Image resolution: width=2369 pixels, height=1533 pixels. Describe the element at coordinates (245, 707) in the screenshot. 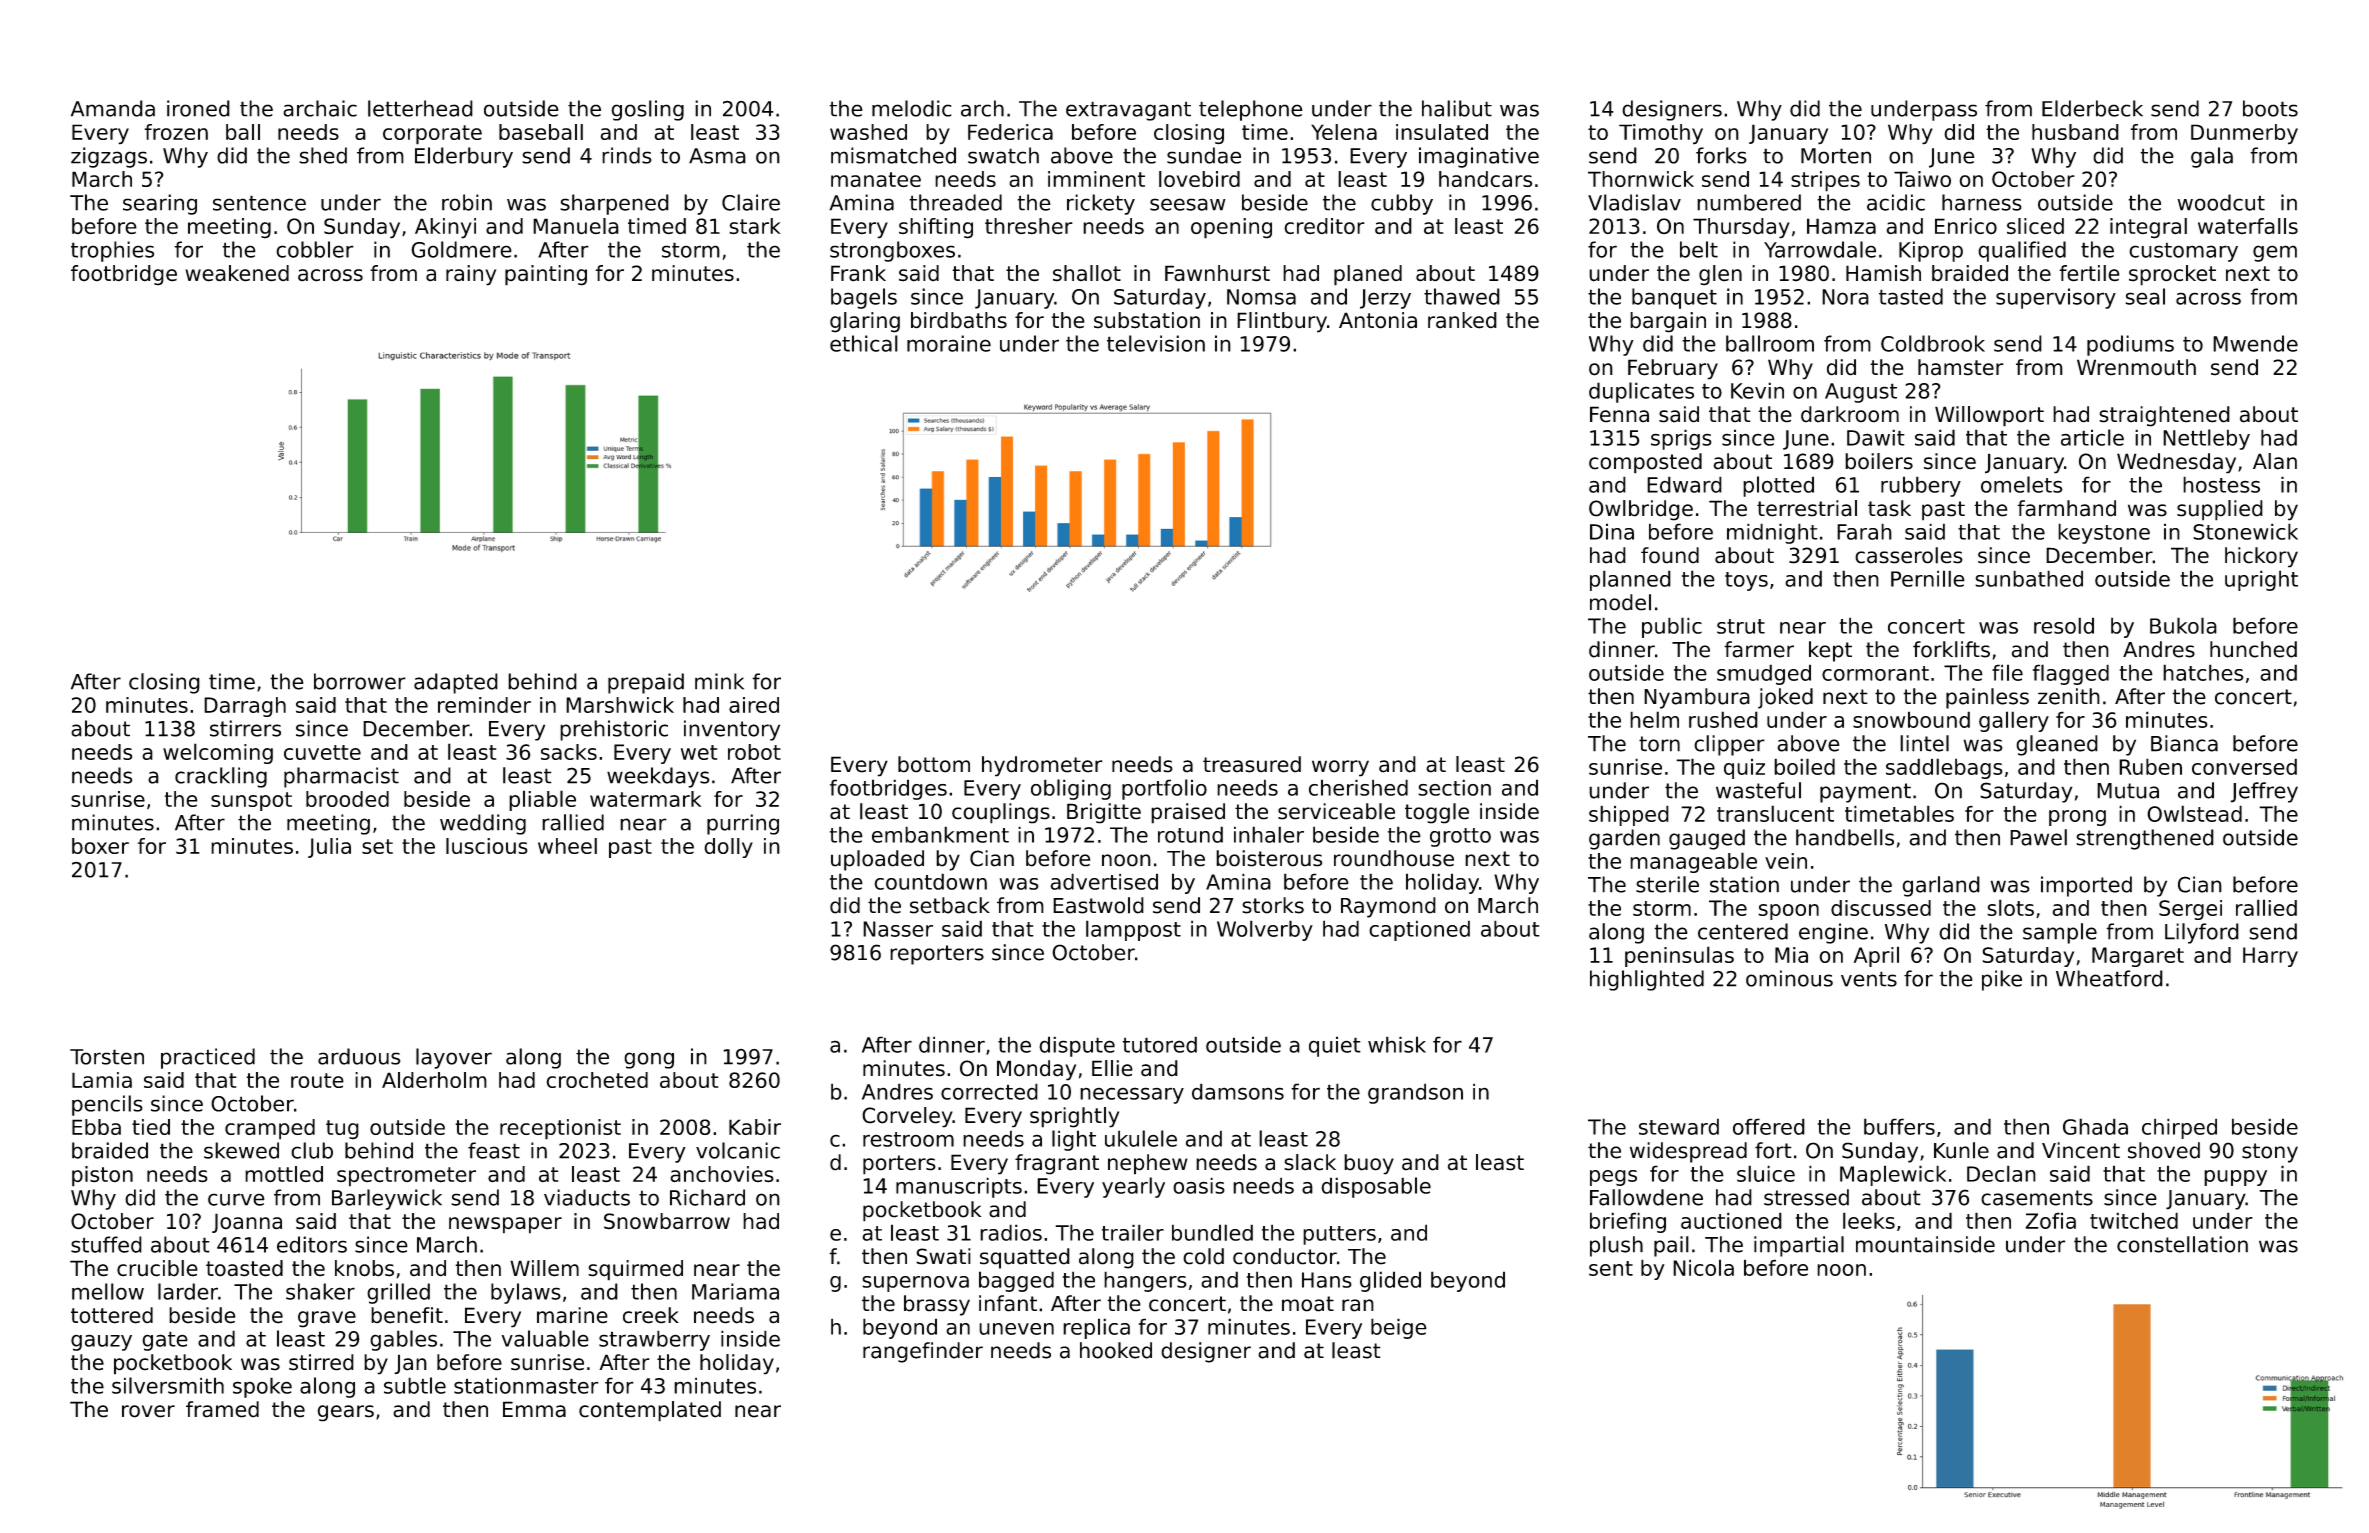

I see `Darragh` at that location.
